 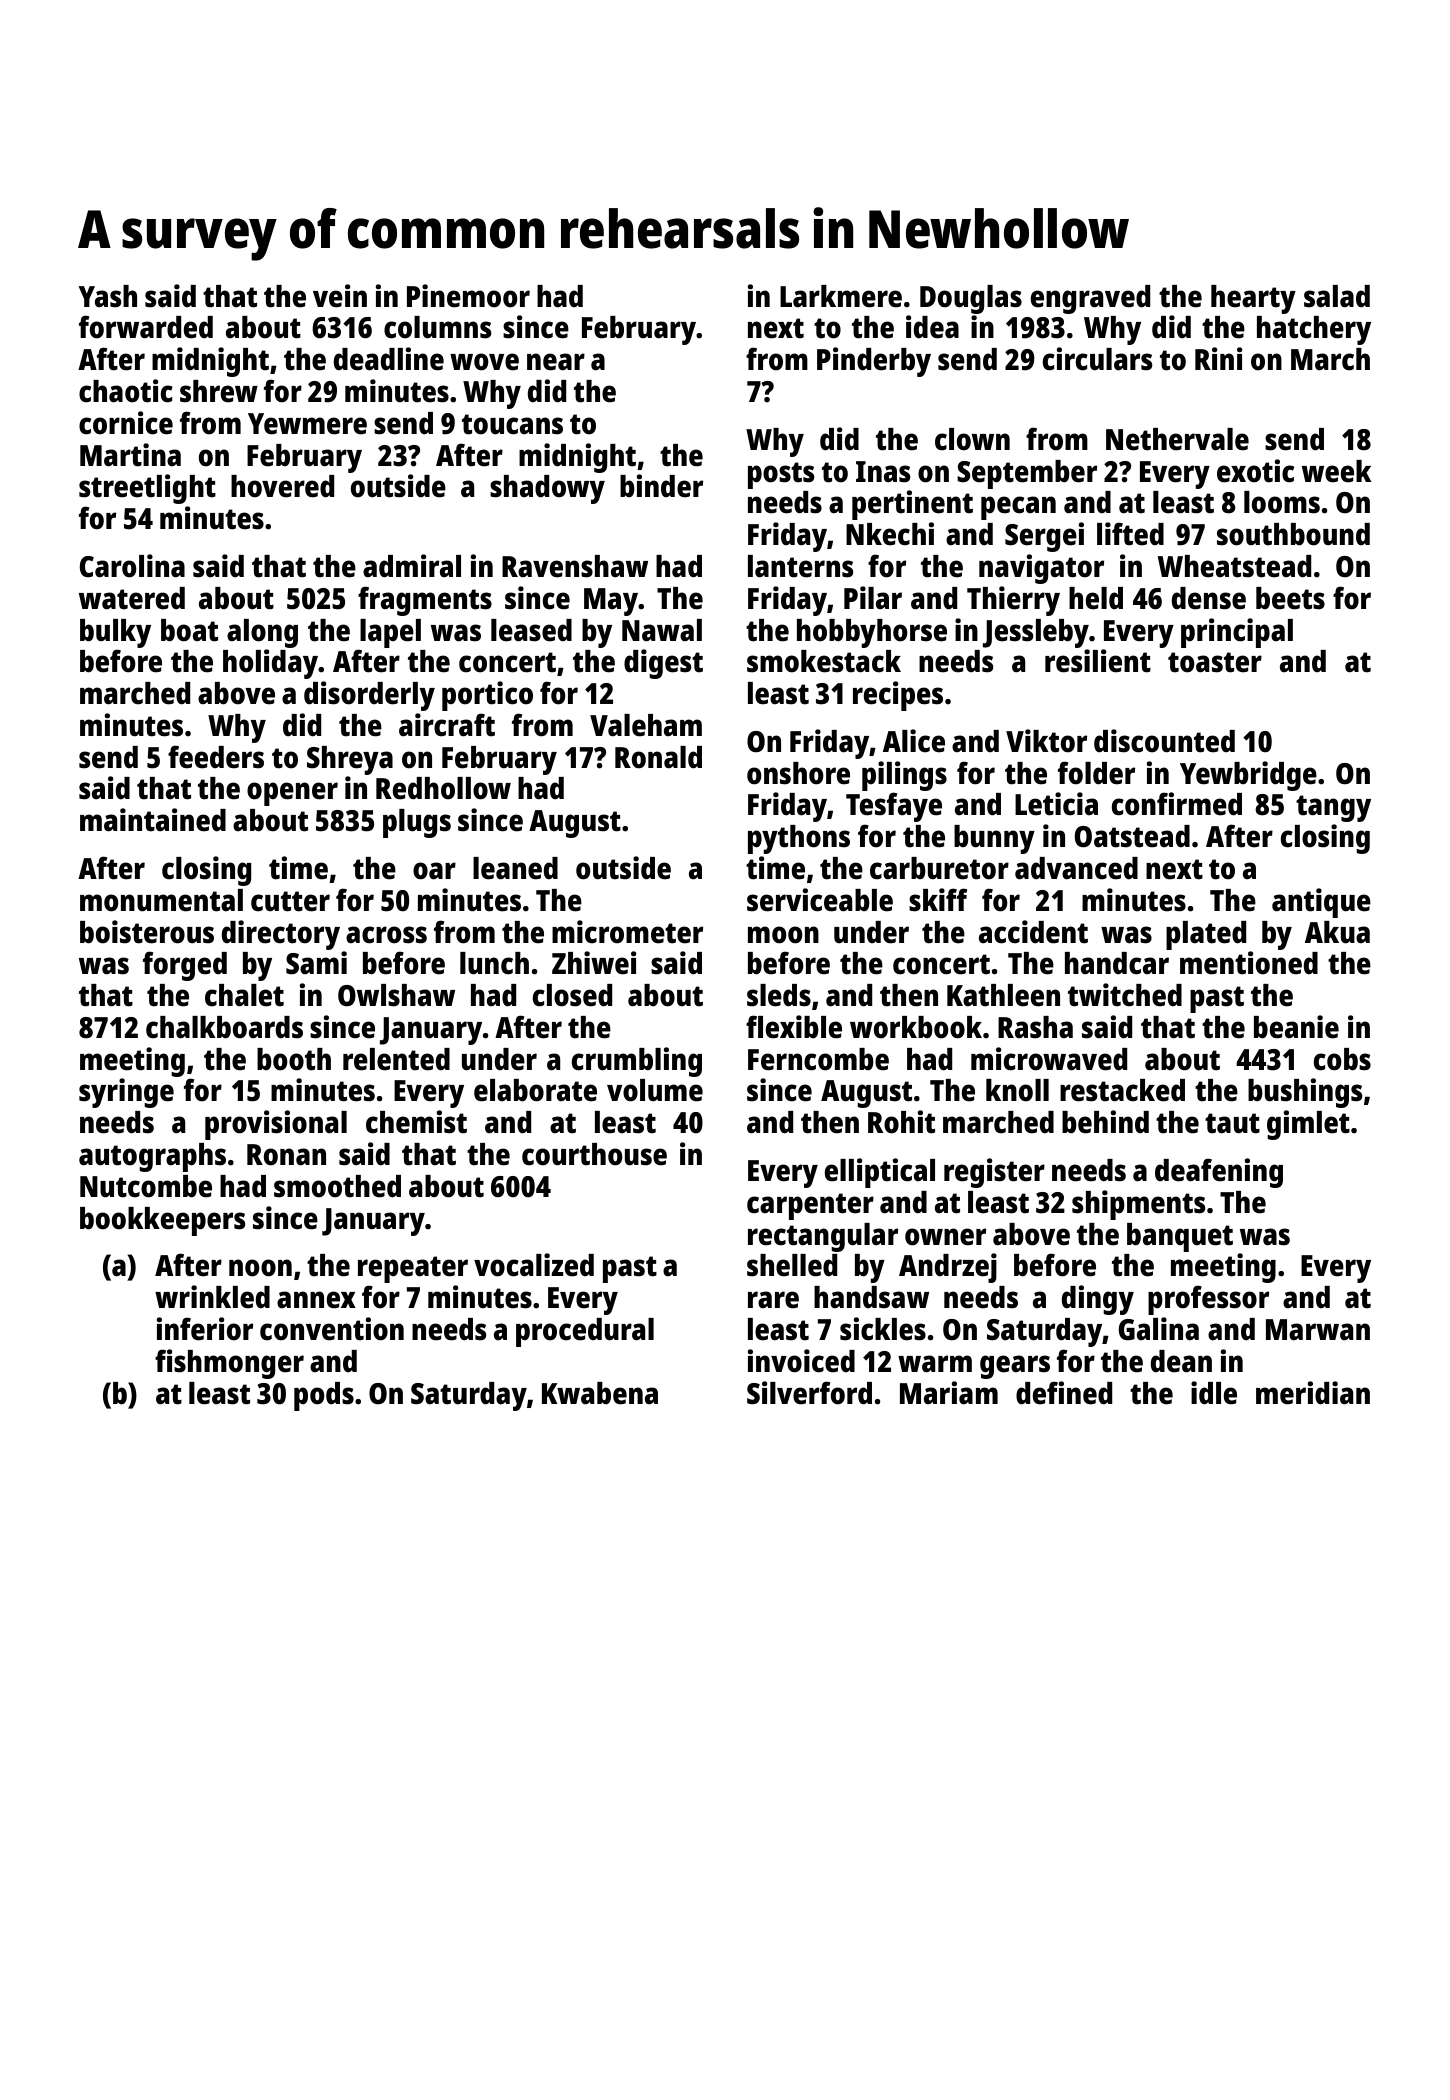 I want to click on crumbling, so click(x=637, y=1062).
